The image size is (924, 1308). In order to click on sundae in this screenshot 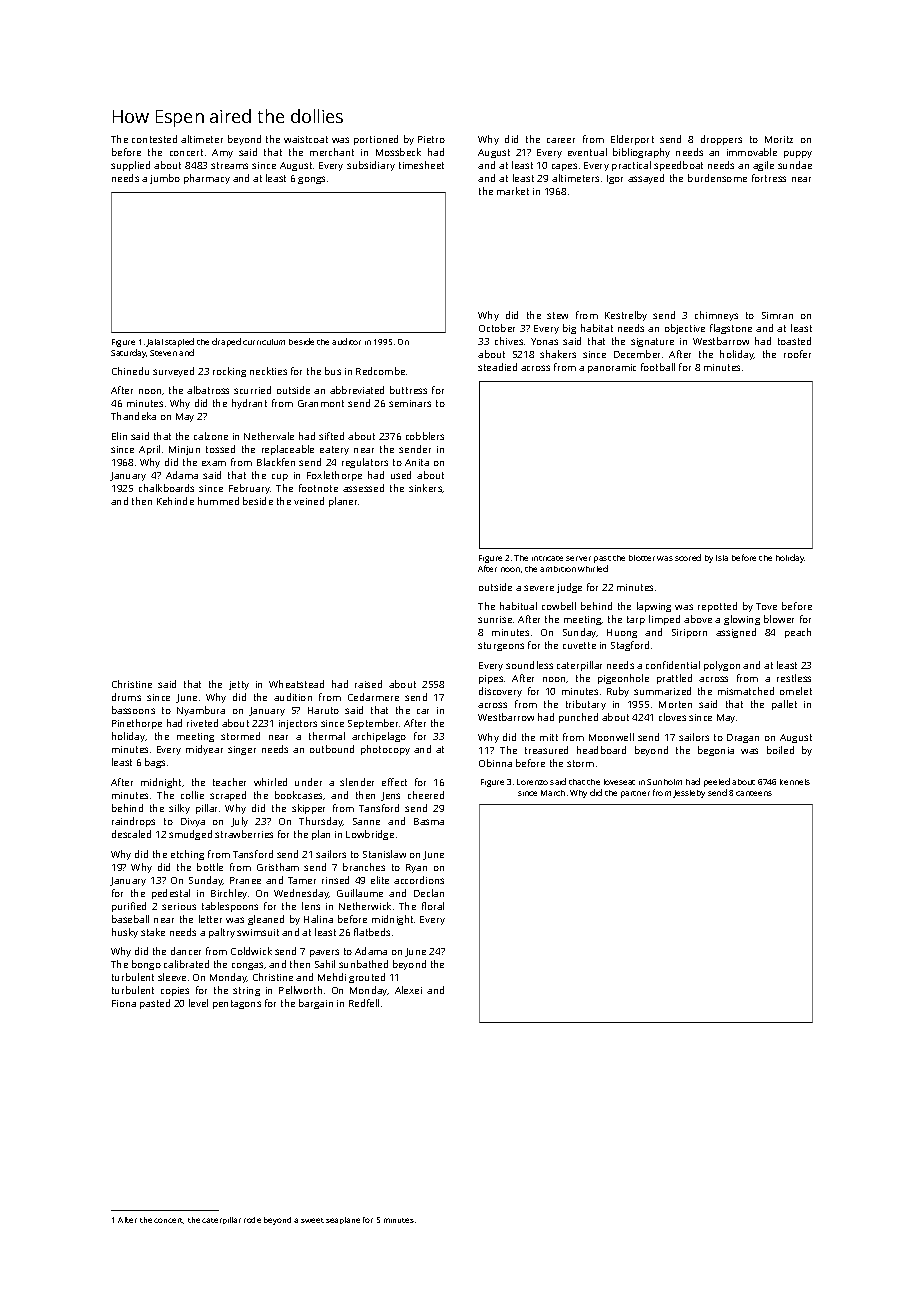, I will do `click(795, 165)`.
